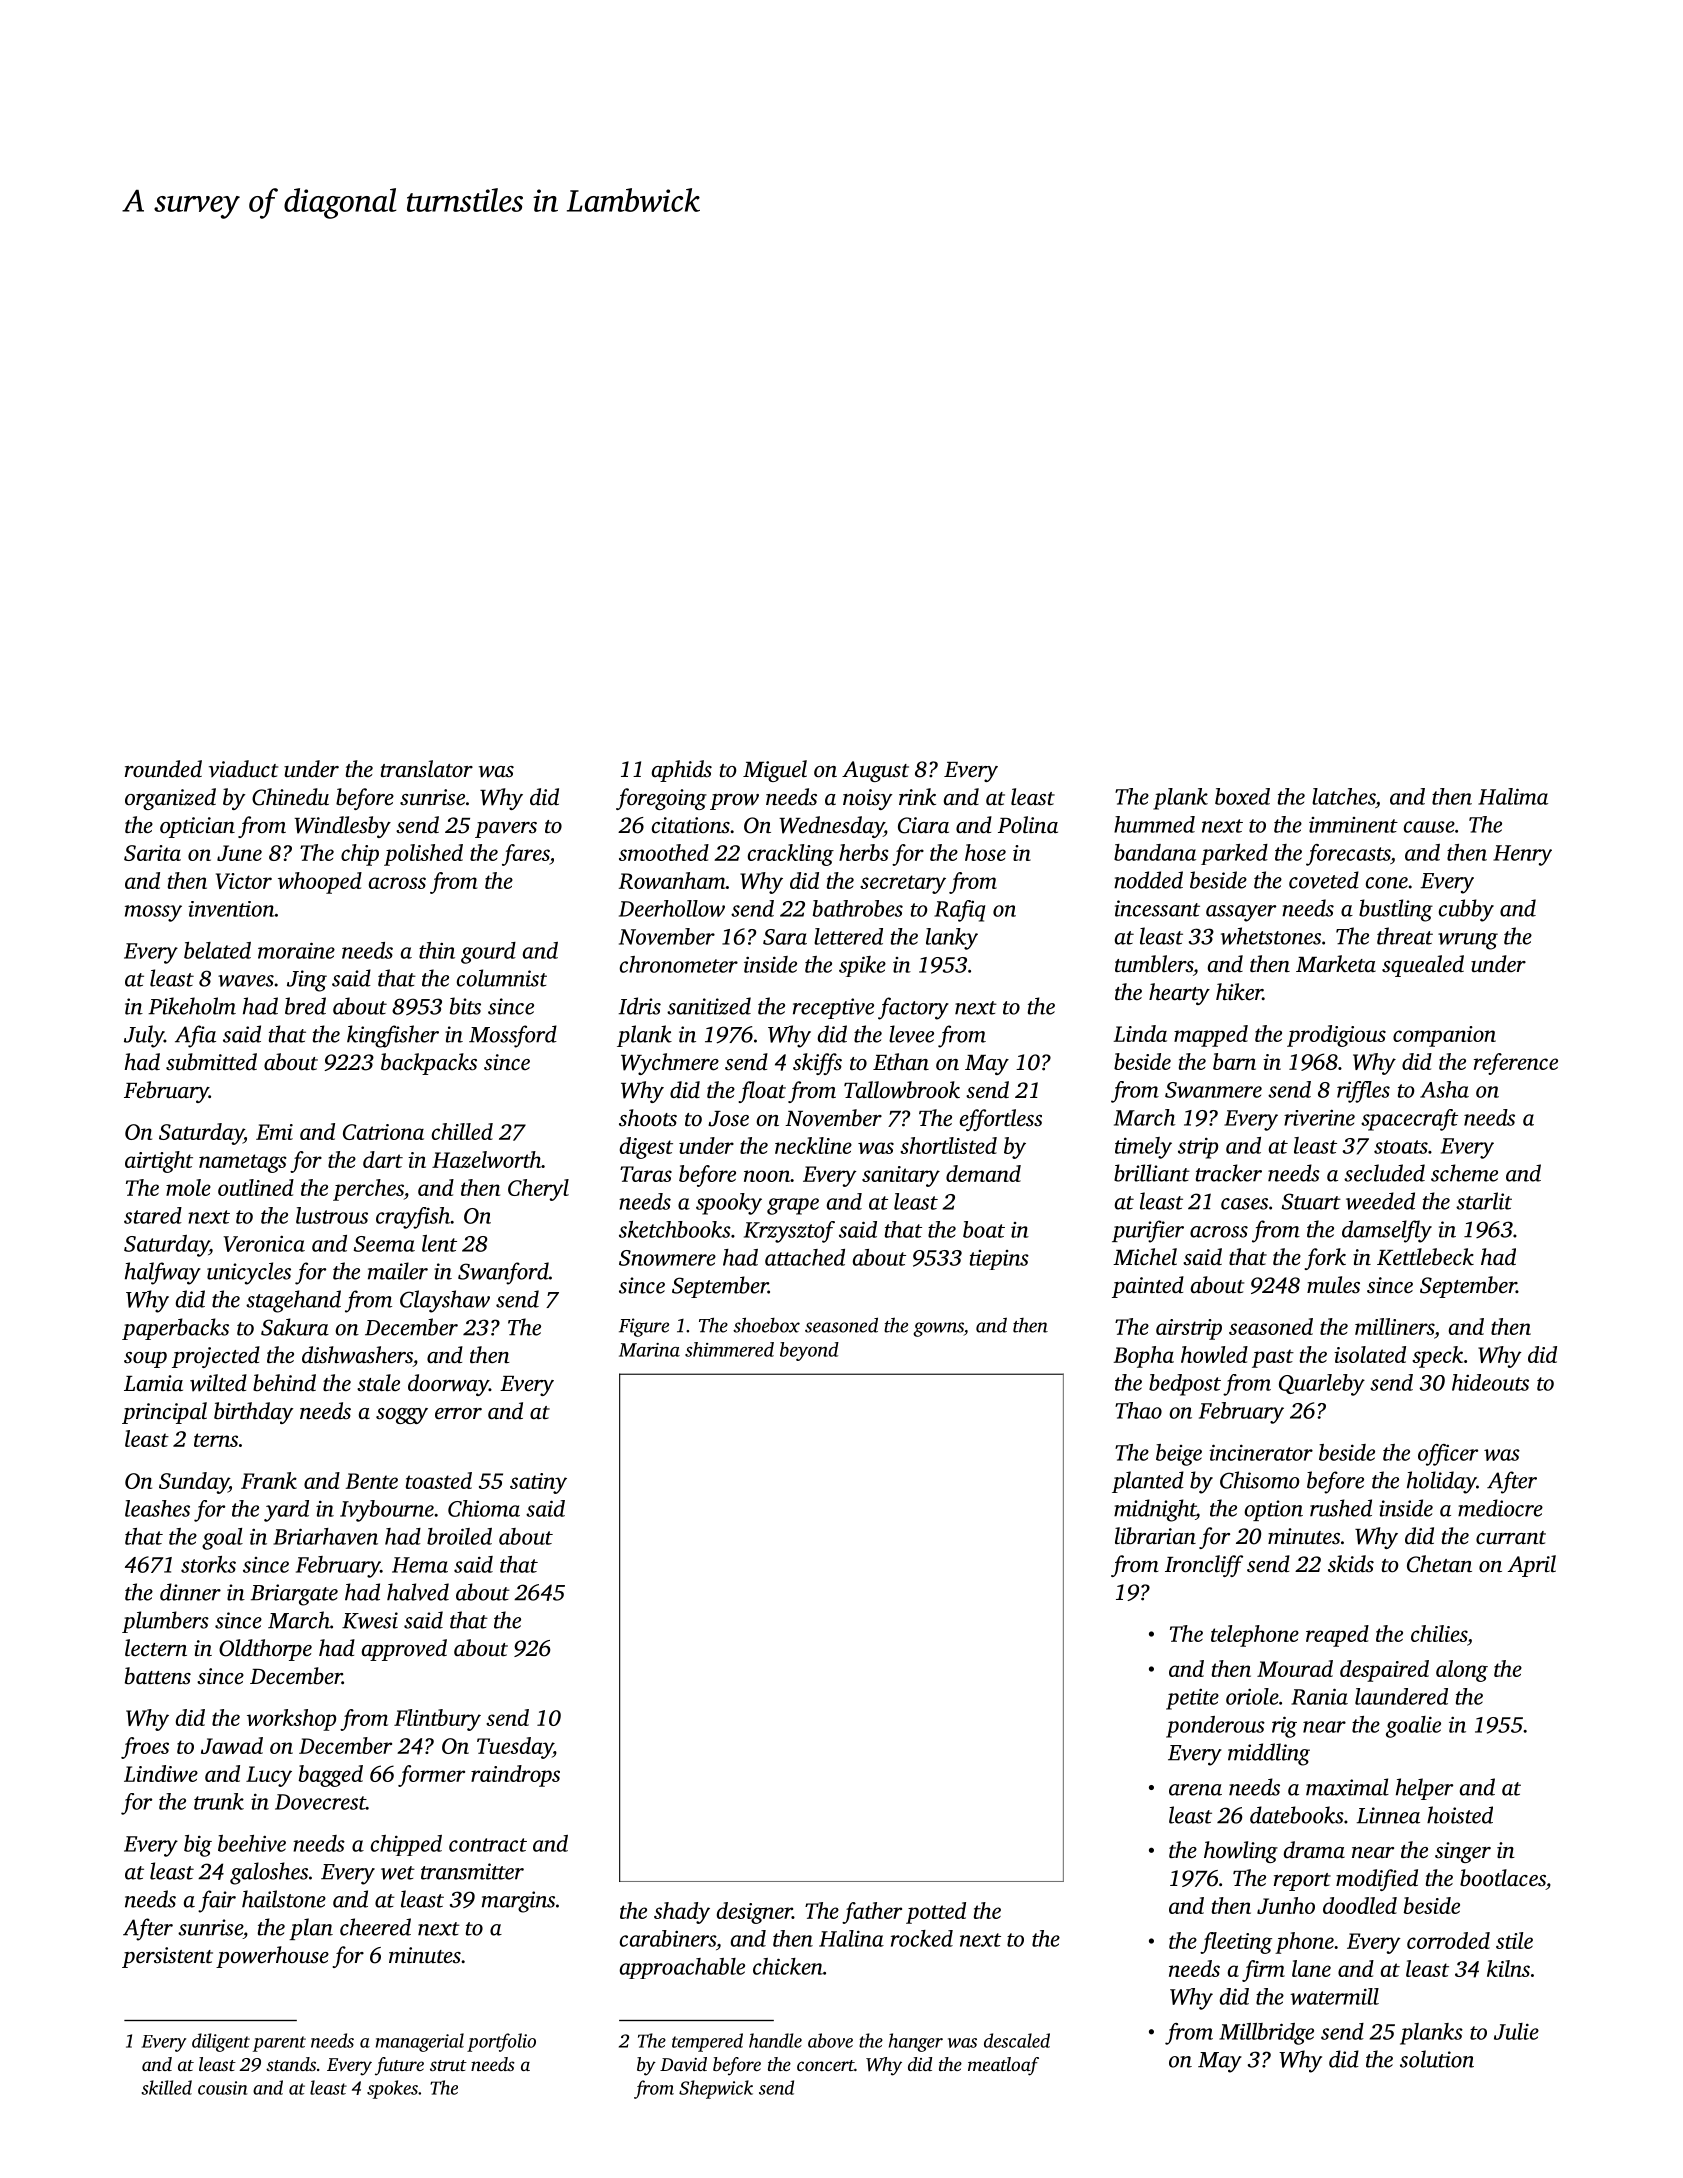 This page has height=2178, width=1683. I want to click on shimmered, so click(729, 1349).
